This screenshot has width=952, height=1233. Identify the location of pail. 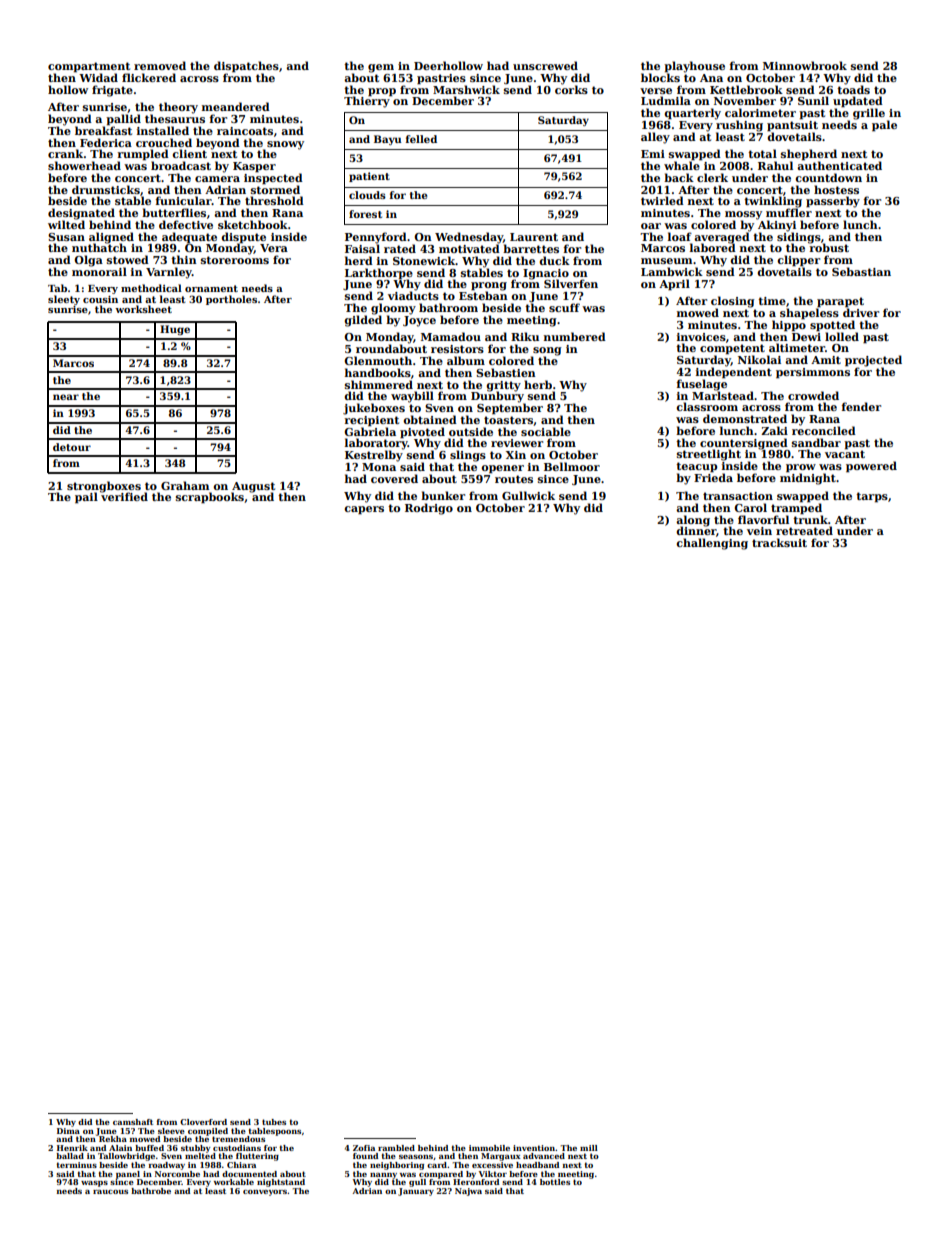
(86, 498).
